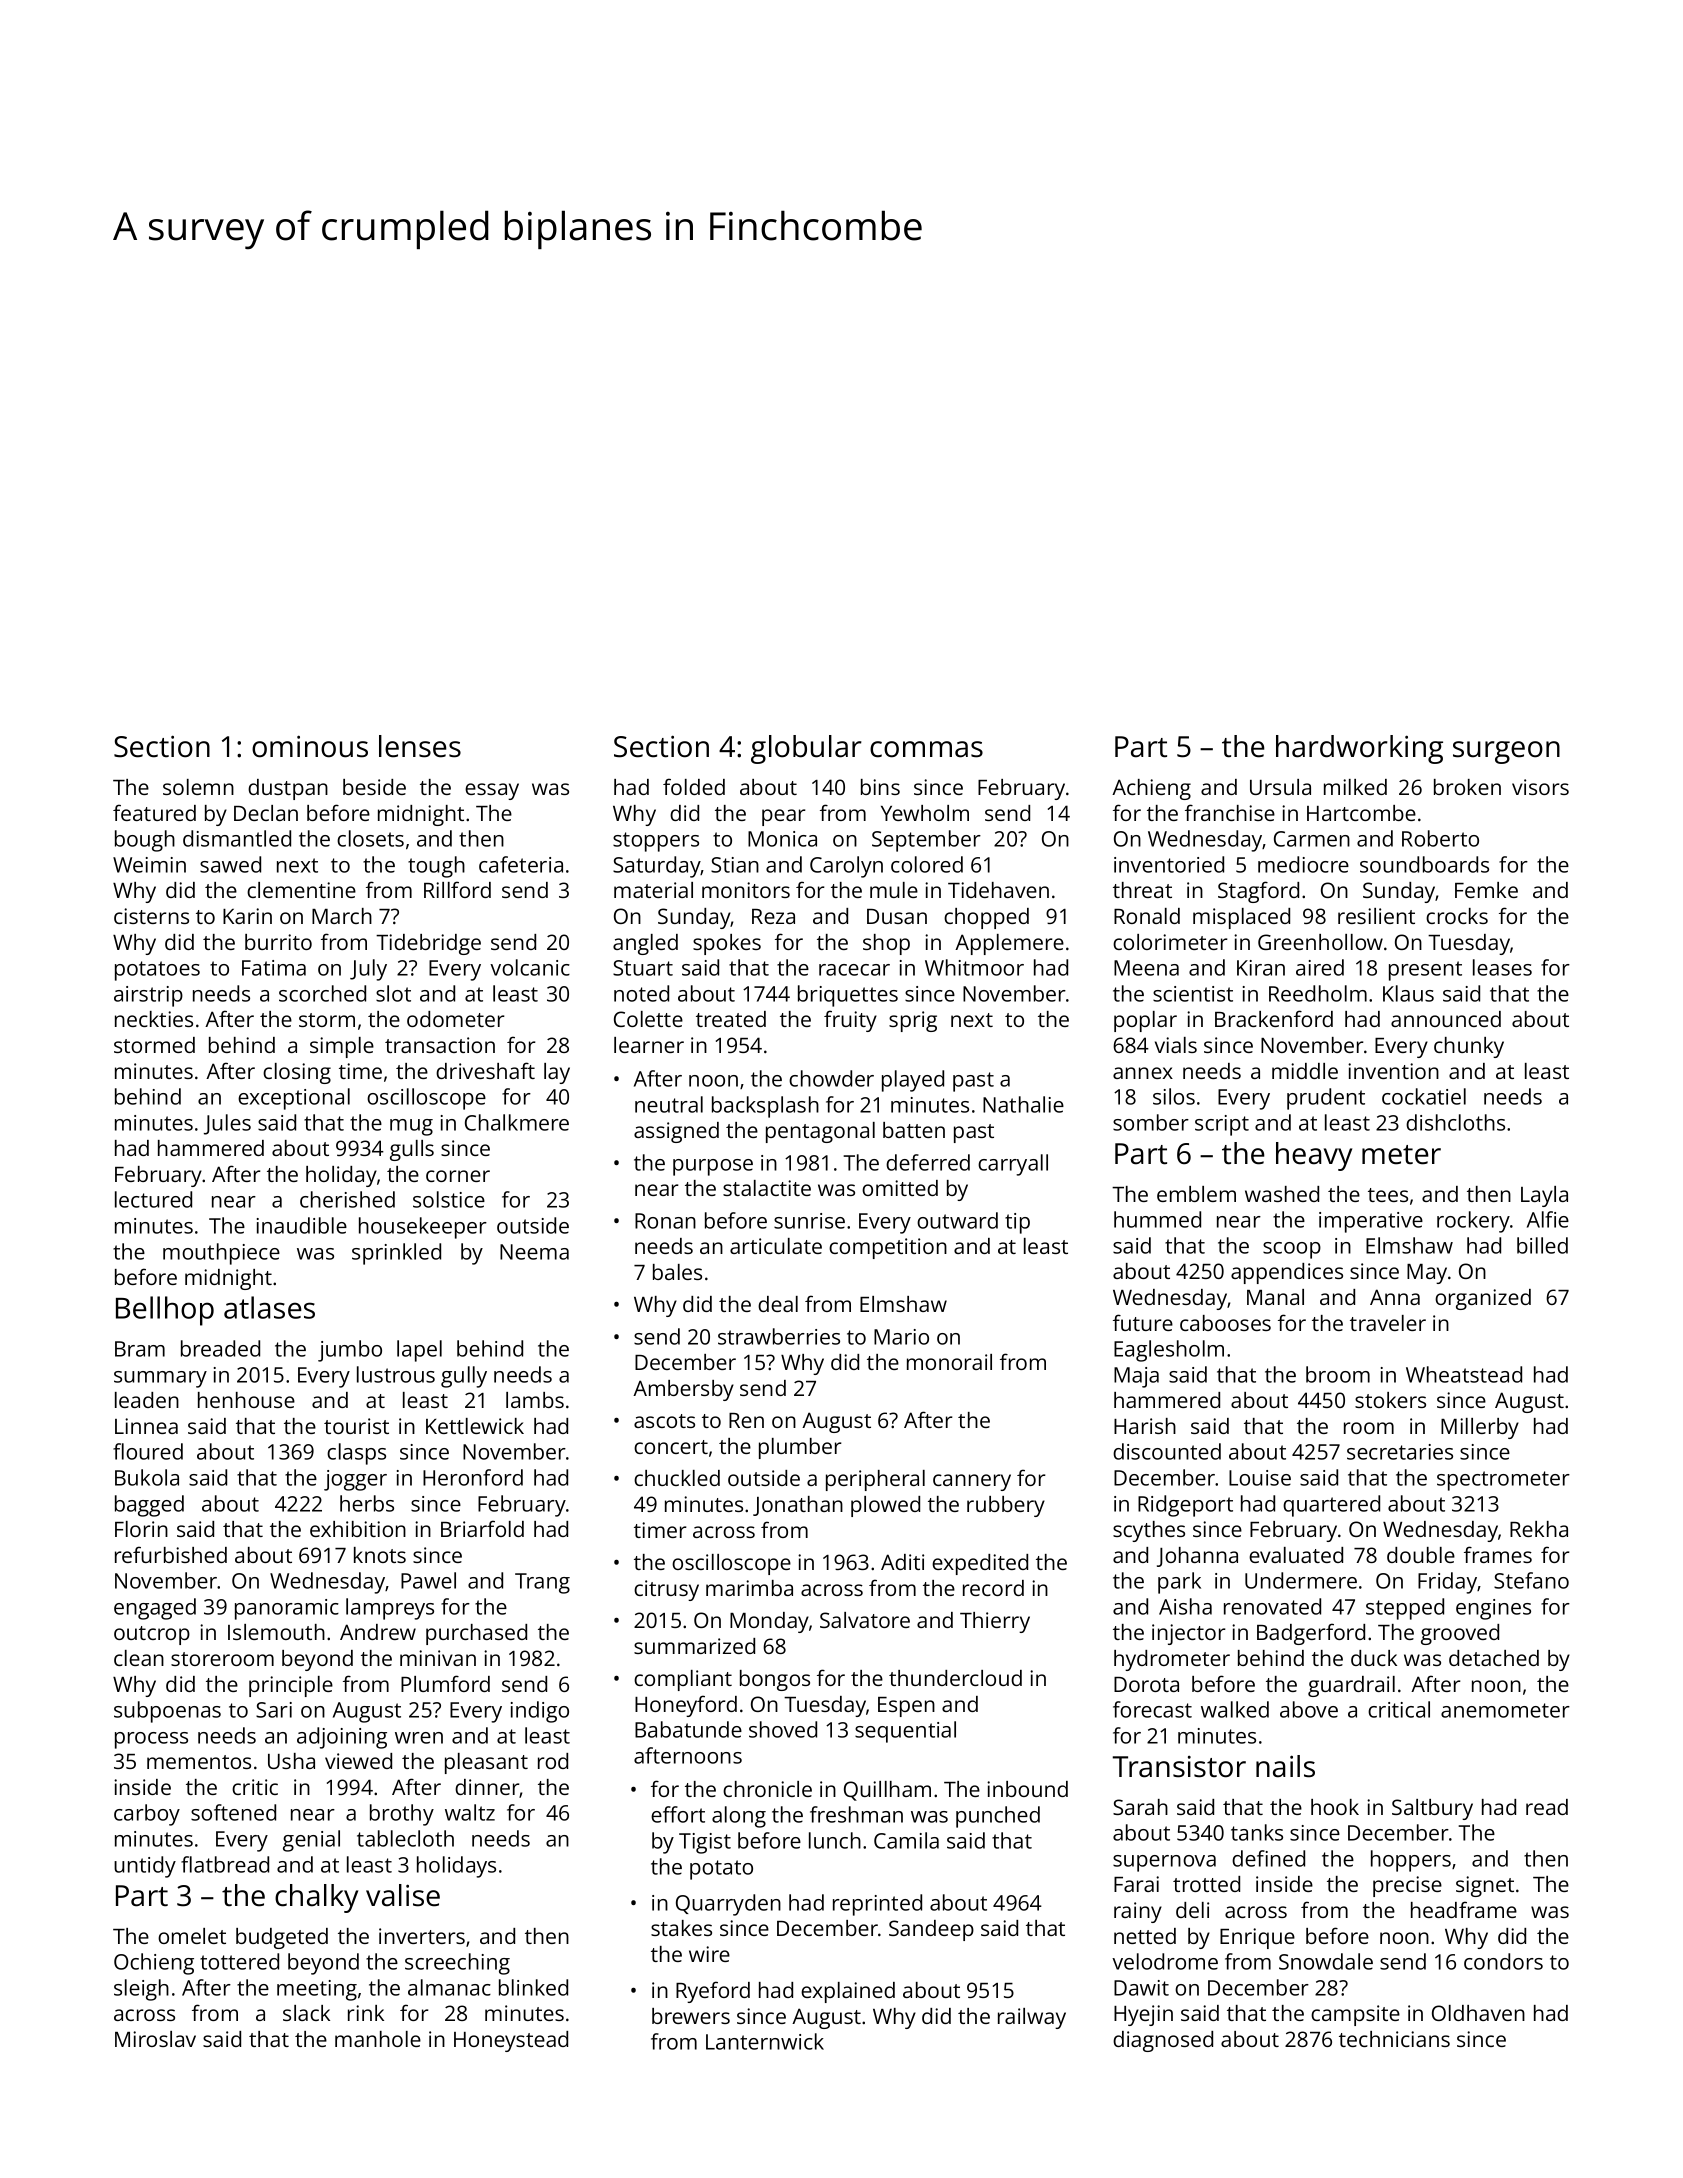  I want to click on commas, so click(926, 749).
